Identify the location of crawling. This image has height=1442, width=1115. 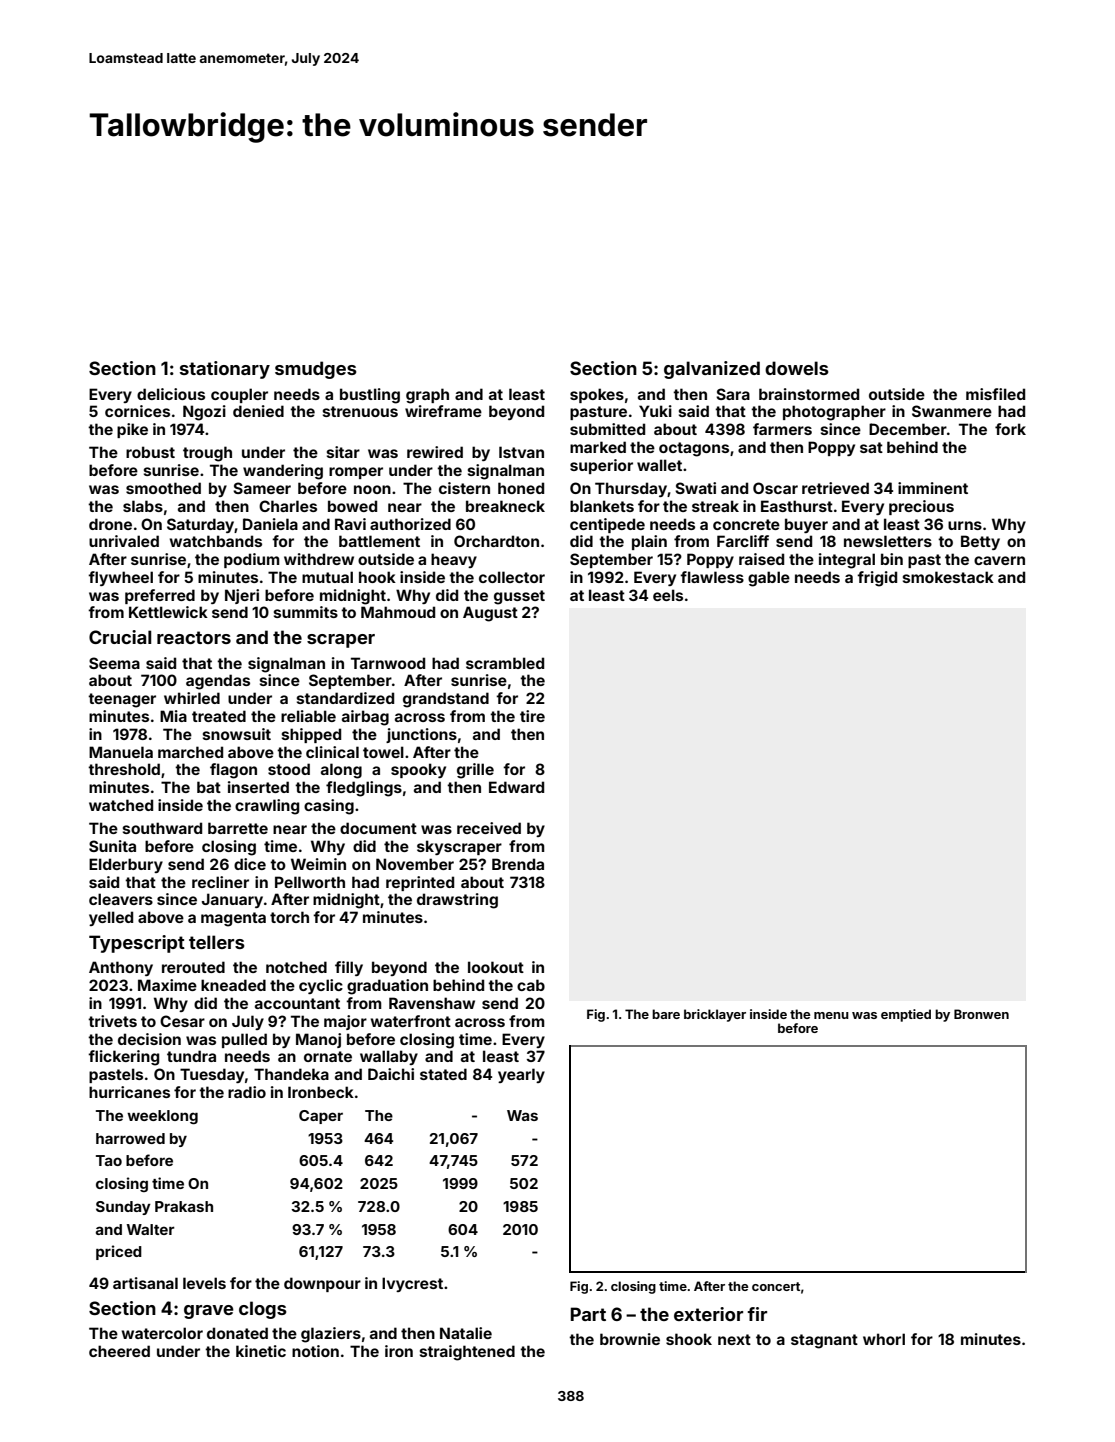
(267, 807).
